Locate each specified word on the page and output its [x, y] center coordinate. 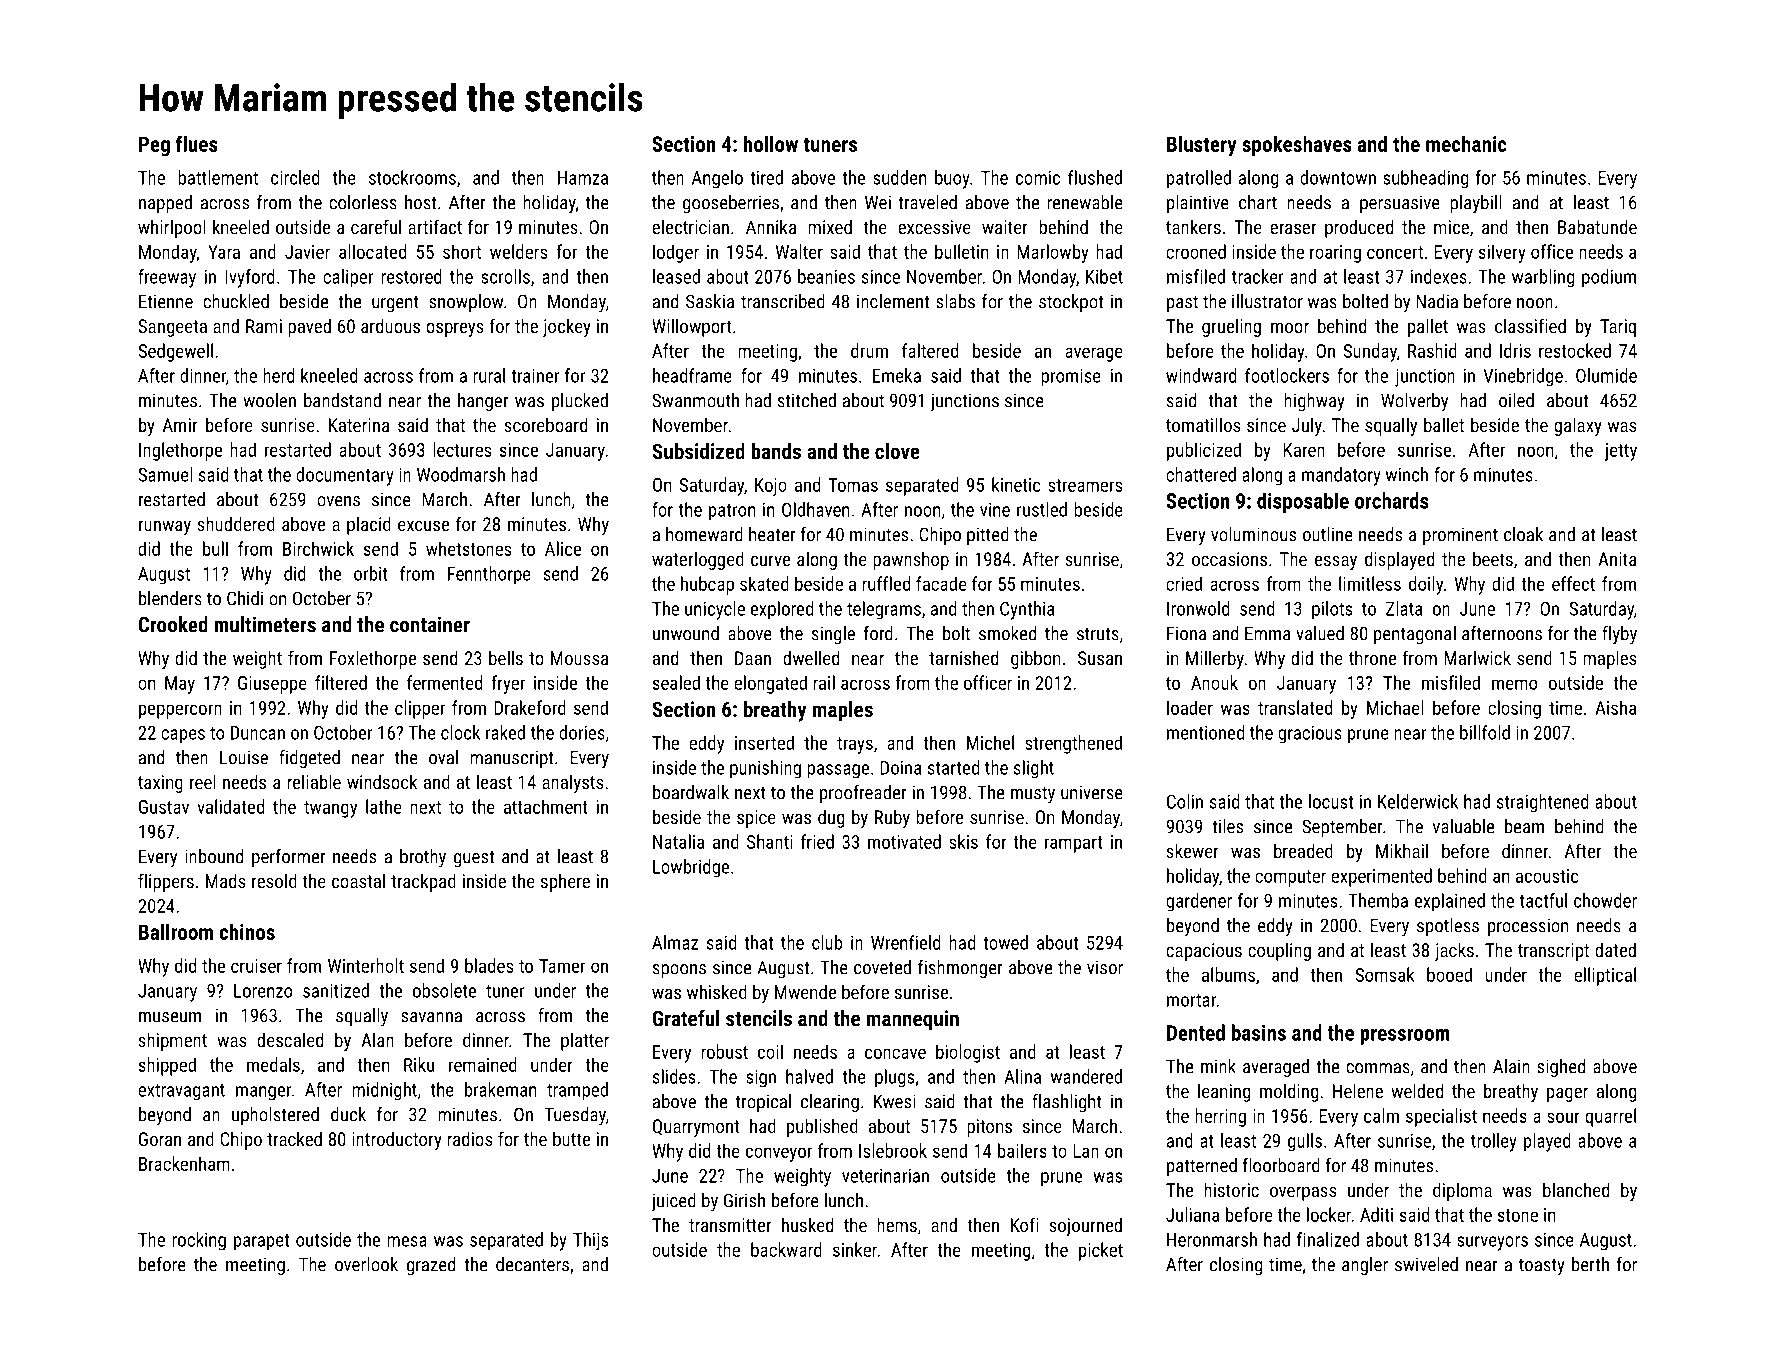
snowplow [466, 303]
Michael [1395, 707]
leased [676, 276]
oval [443, 757]
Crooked [173, 624]
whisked [717, 991]
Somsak [1385, 974]
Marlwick [1477, 657]
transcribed [783, 301]
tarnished [963, 657]
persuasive [1400, 204]
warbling [1543, 278]
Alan [377, 1039]
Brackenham [184, 1163]
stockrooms [412, 177]
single [833, 635]
